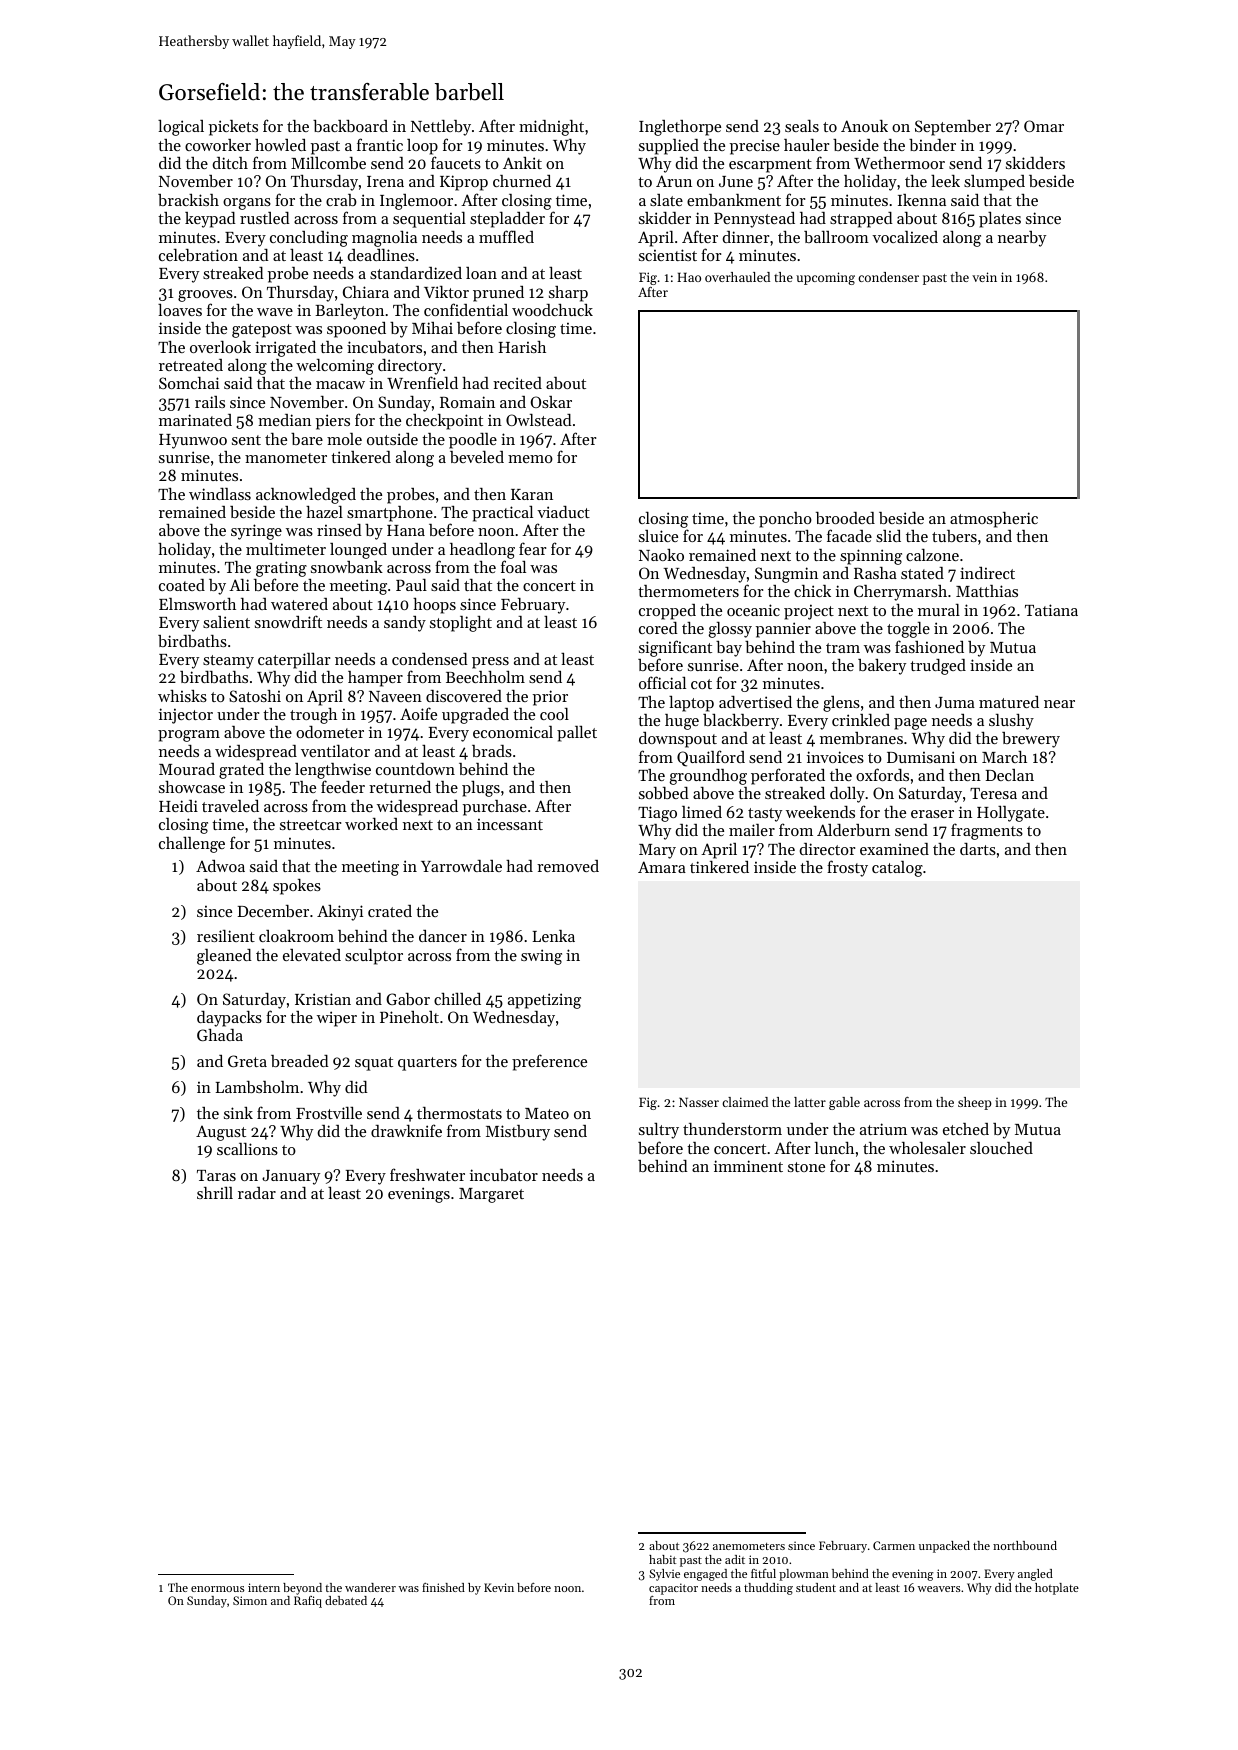  What do you see at coordinates (310, 825) in the screenshot?
I see `streetcar` at bounding box center [310, 825].
